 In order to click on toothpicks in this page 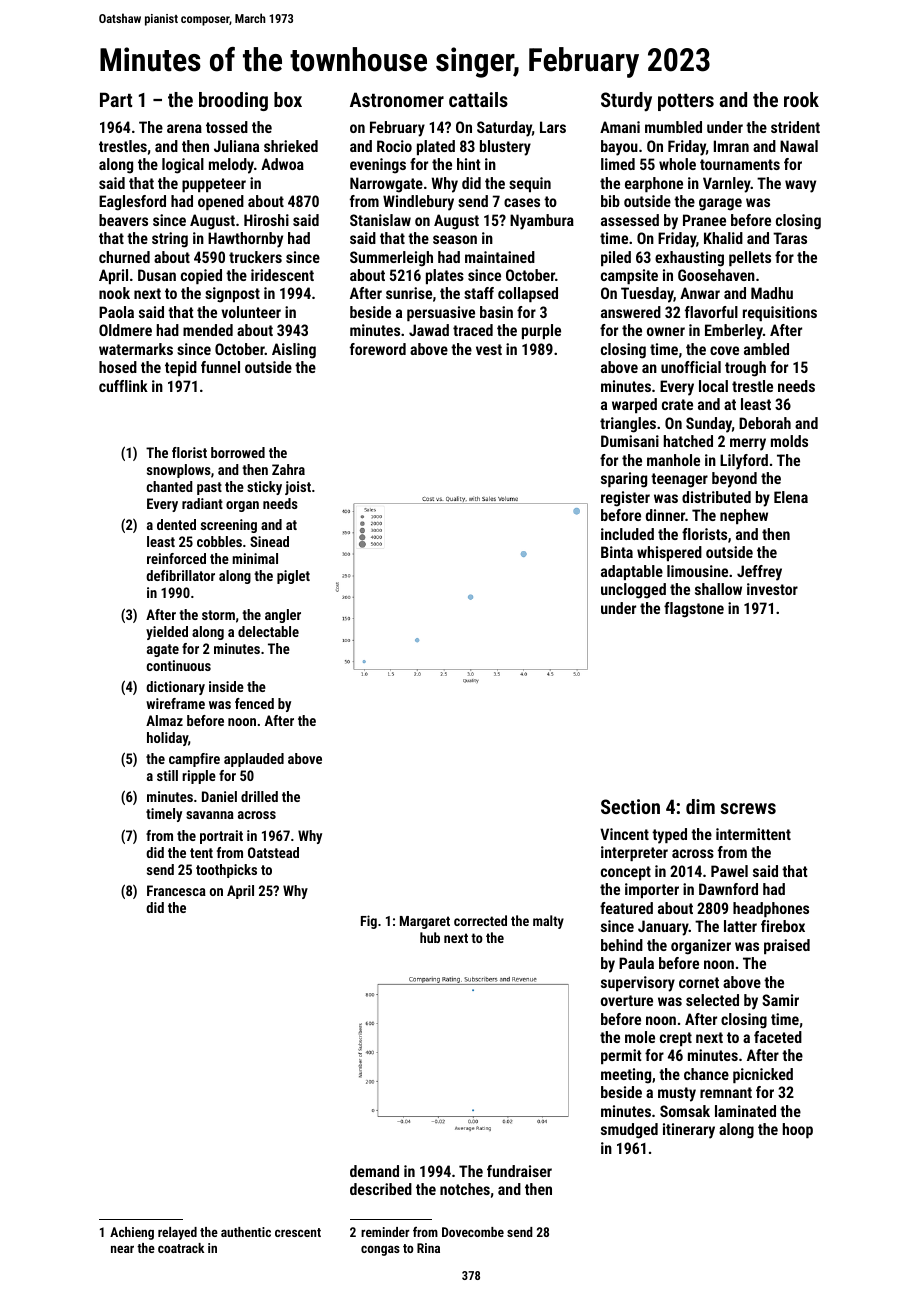, I will do `click(226, 871)`.
